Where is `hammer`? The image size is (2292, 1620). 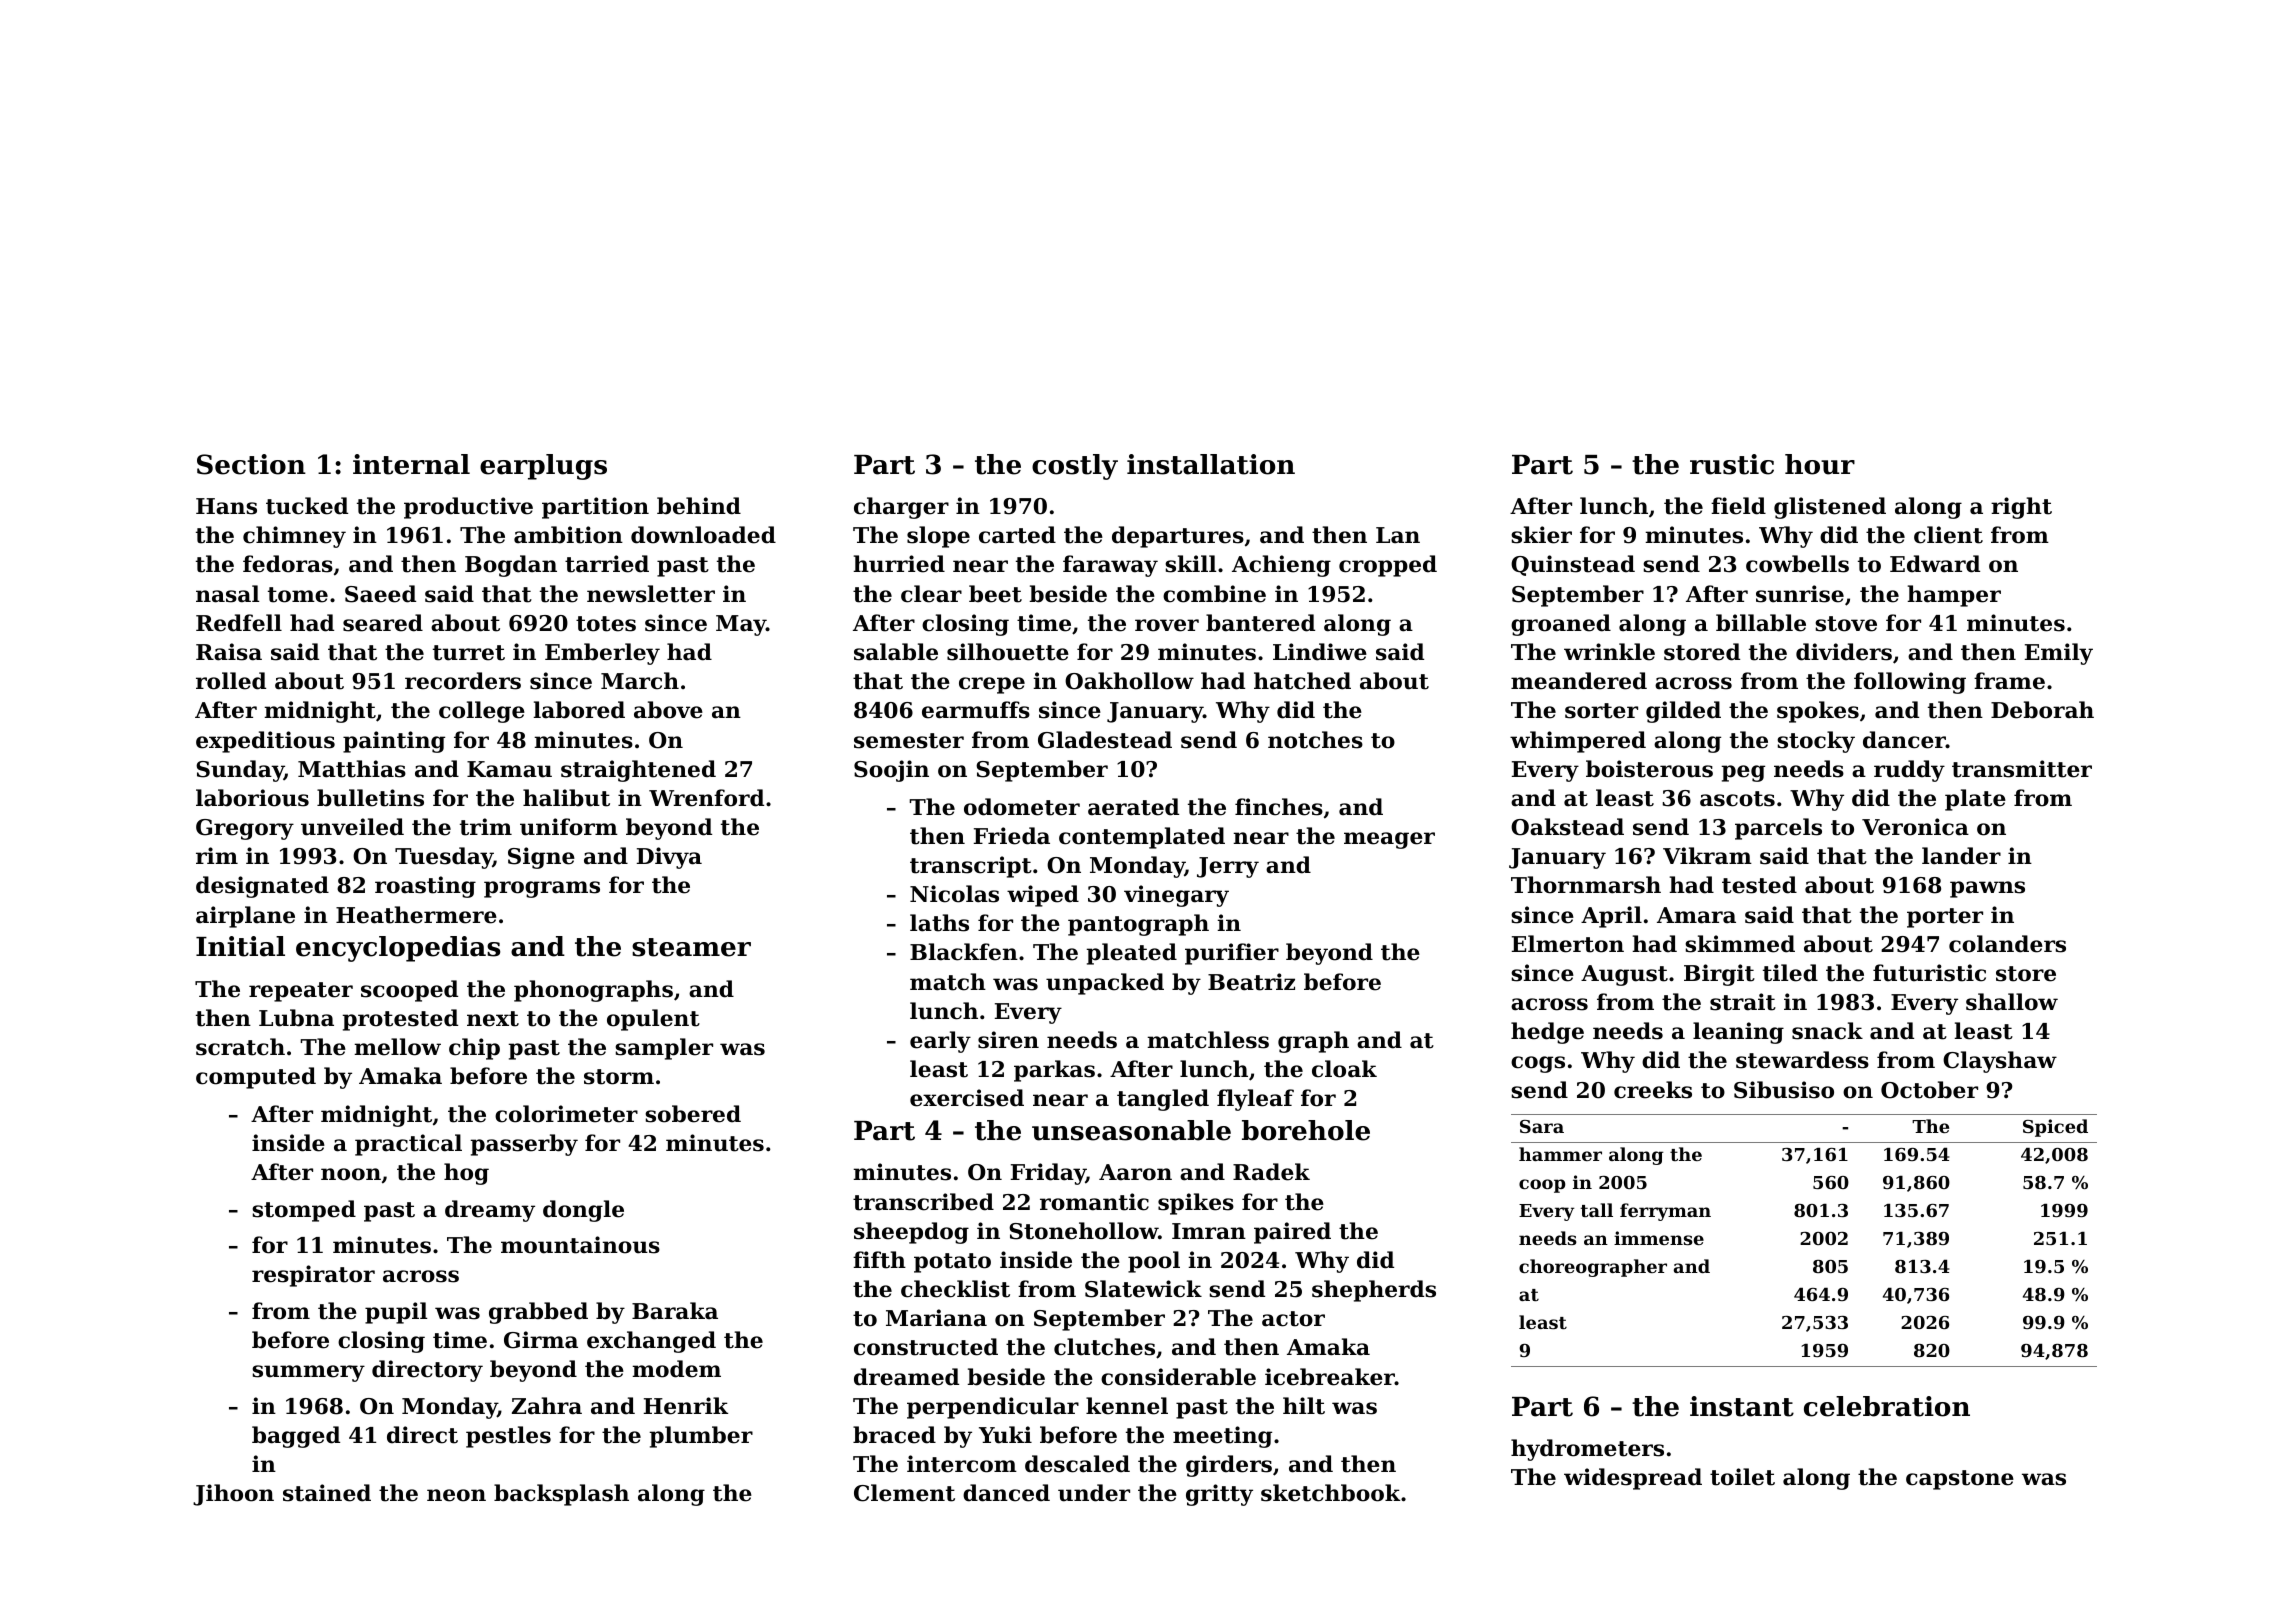
hammer is located at coordinates (1560, 1154).
